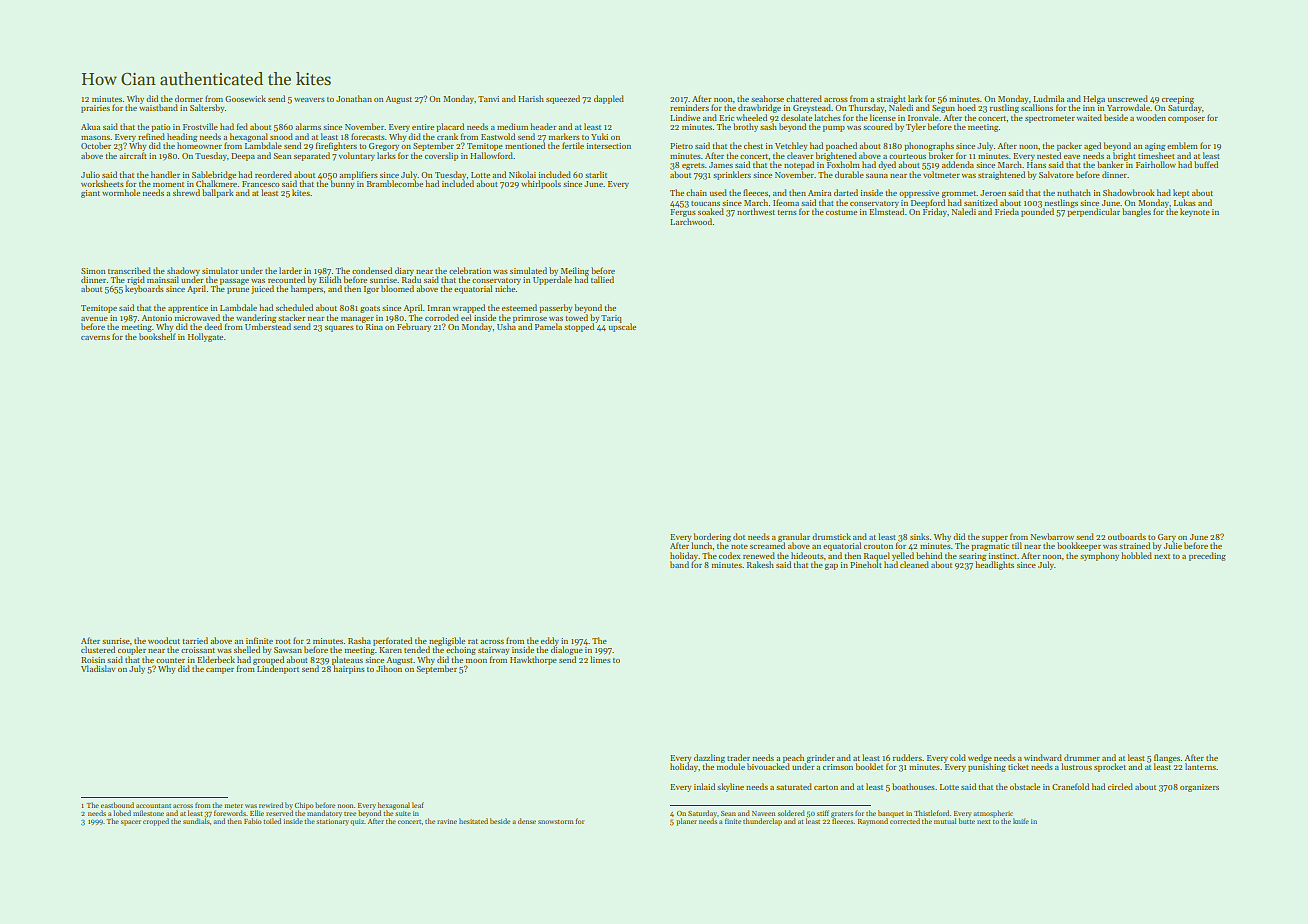 This screenshot has width=1308, height=924. Describe the element at coordinates (332, 822) in the screenshot. I see `stationary` at that location.
